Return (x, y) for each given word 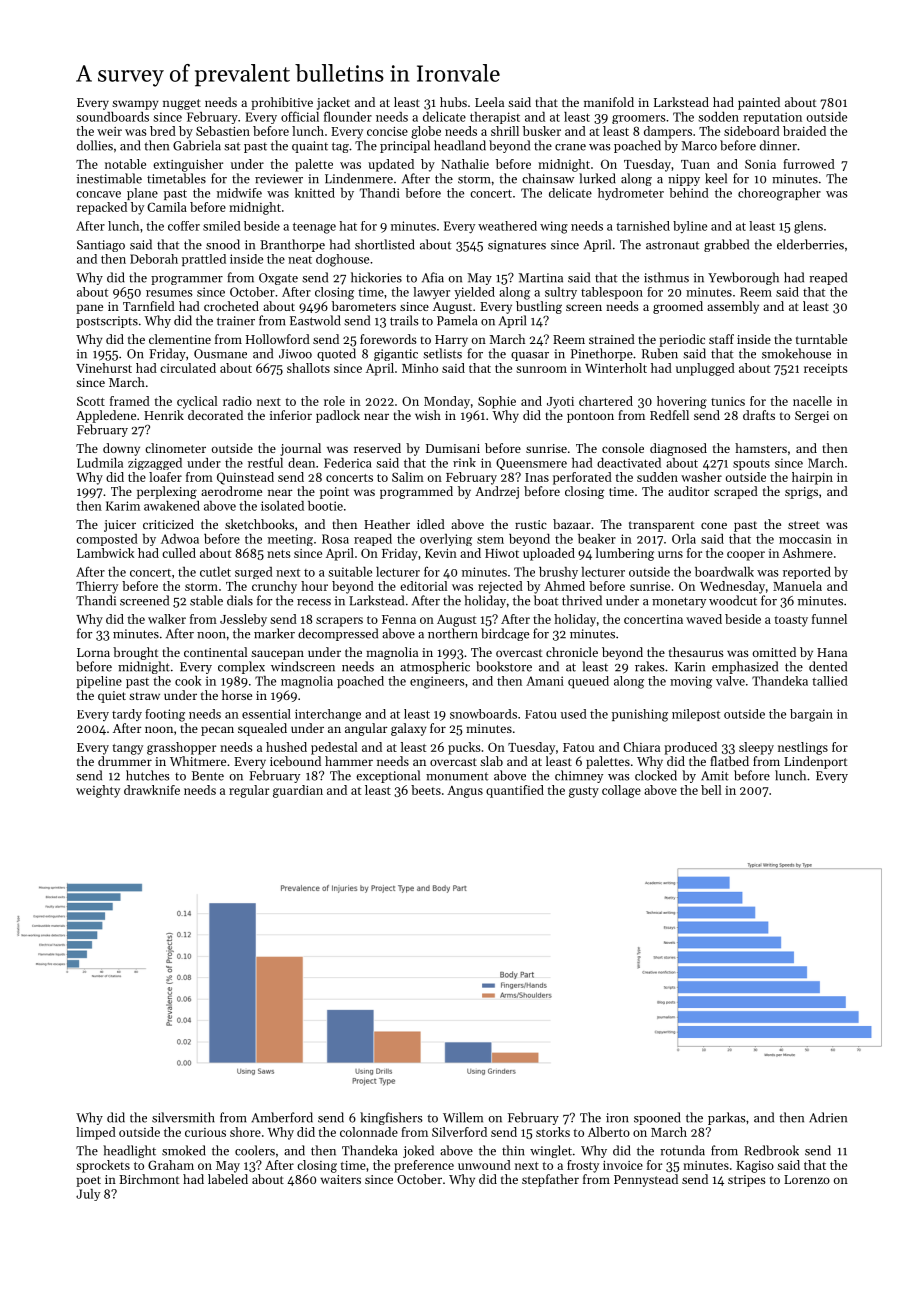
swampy (135, 105)
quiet (112, 697)
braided (804, 131)
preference (424, 1166)
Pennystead (646, 1180)
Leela (489, 102)
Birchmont (149, 1179)
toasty (791, 621)
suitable (350, 572)
